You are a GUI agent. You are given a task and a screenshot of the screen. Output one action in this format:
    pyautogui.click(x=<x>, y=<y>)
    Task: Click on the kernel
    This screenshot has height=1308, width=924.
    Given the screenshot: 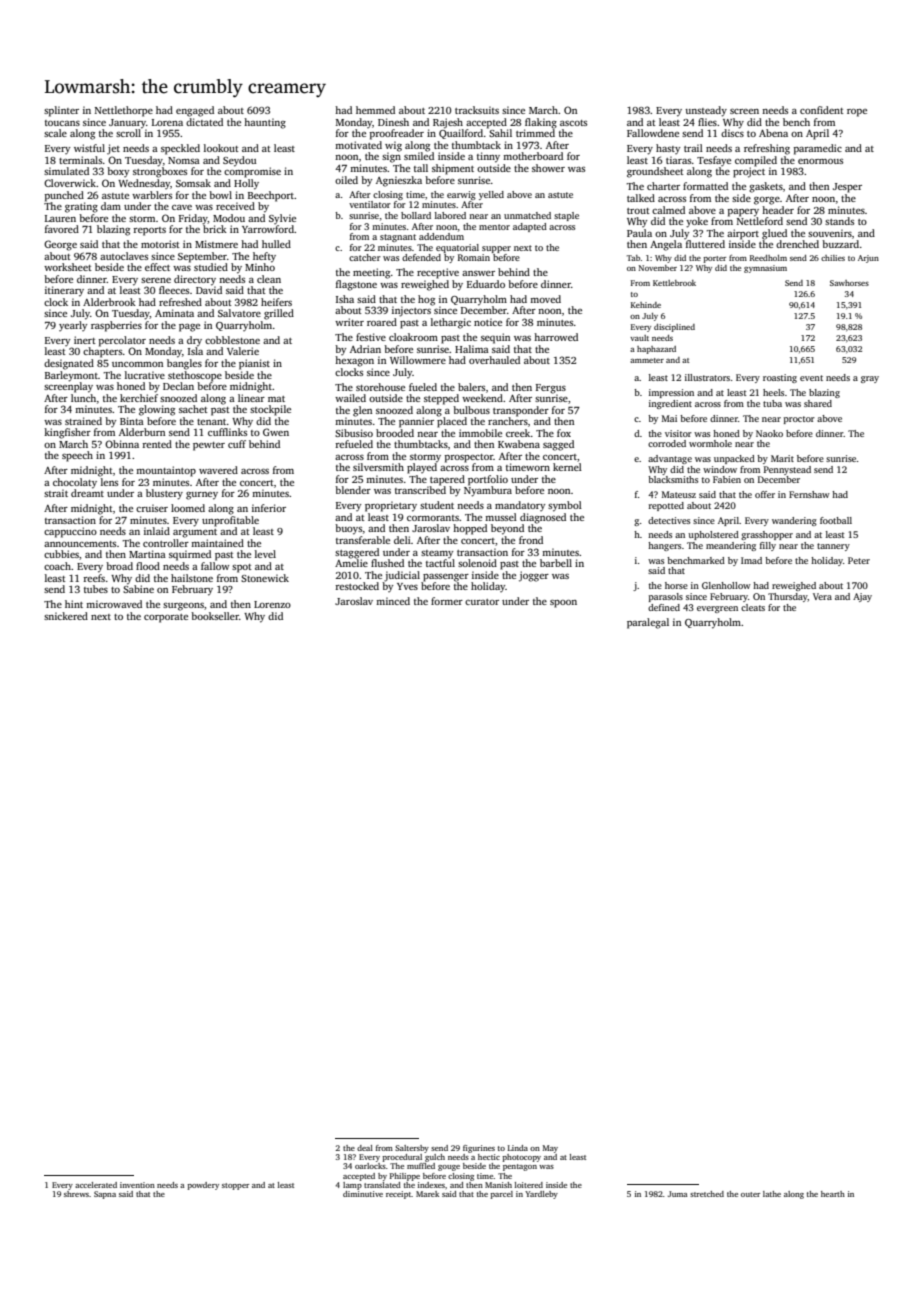 What is the action you would take?
    pyautogui.click(x=567, y=467)
